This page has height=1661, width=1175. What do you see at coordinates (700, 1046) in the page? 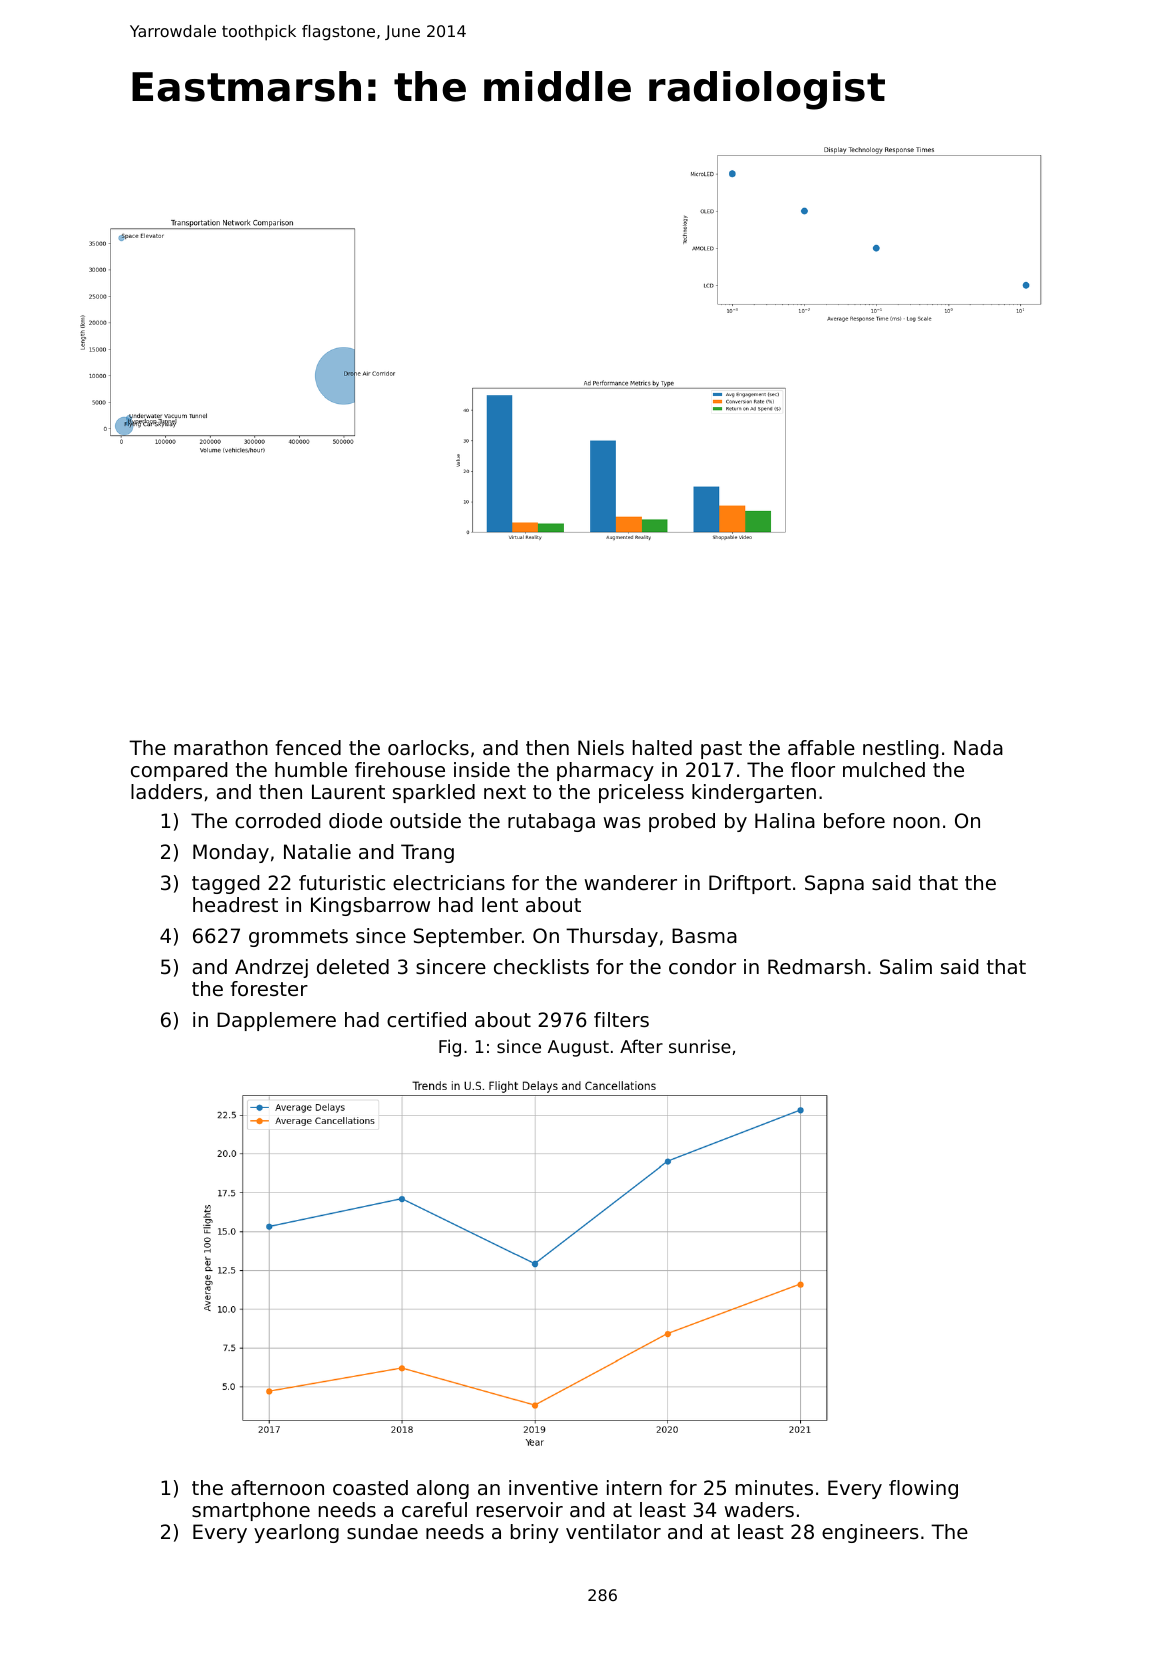
I see `sunrise` at bounding box center [700, 1046].
